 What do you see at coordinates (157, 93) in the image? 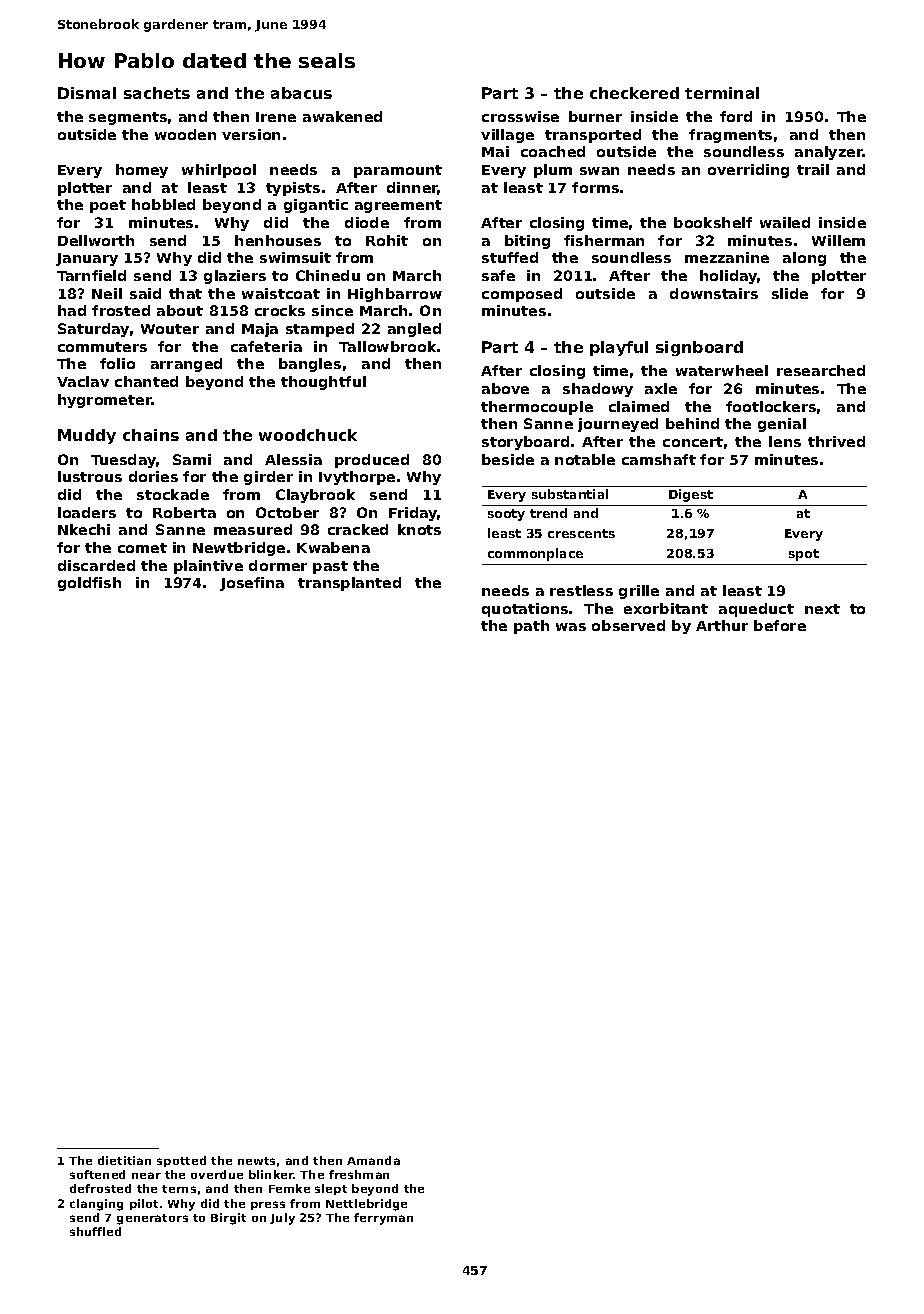
I see `sachets` at bounding box center [157, 93].
